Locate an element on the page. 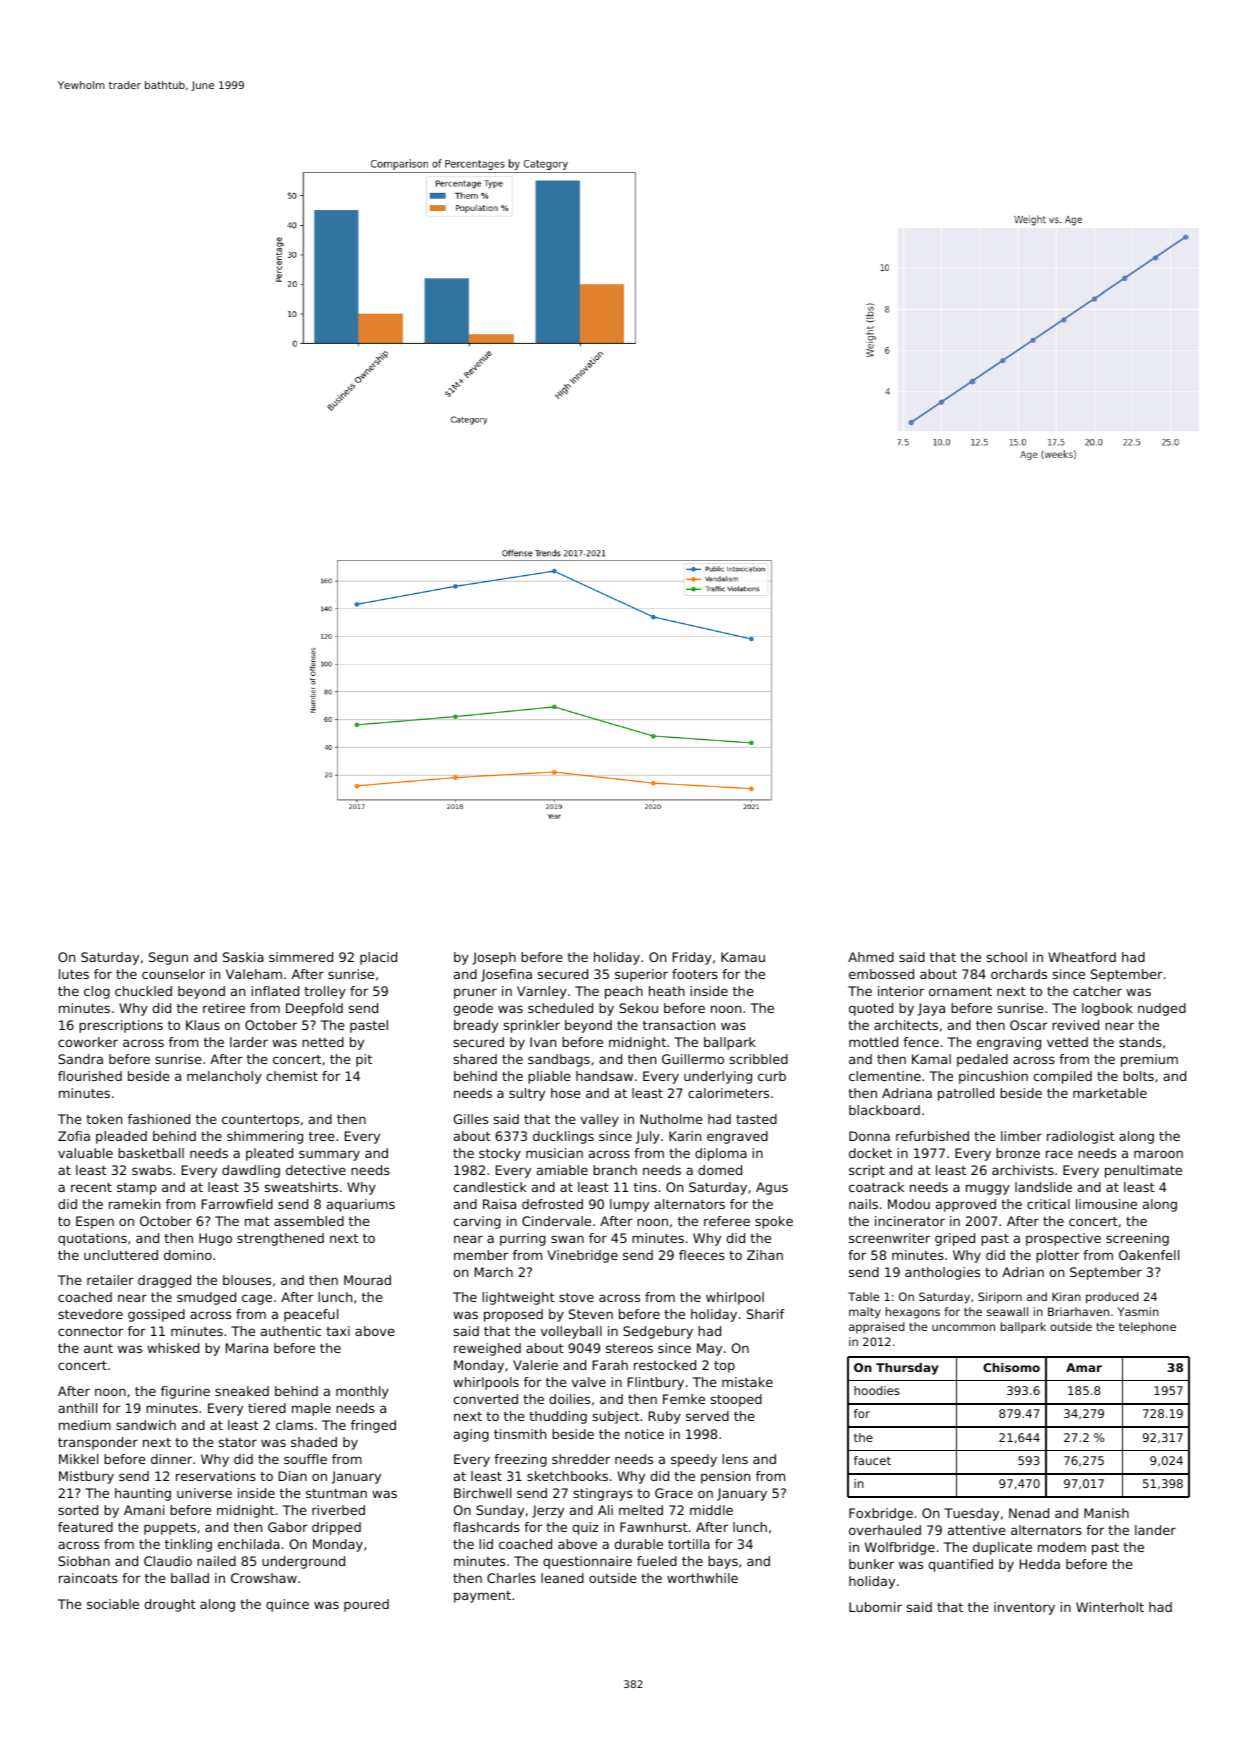 This image has width=1247, height=1764. Wheatford is located at coordinates (1082, 957).
